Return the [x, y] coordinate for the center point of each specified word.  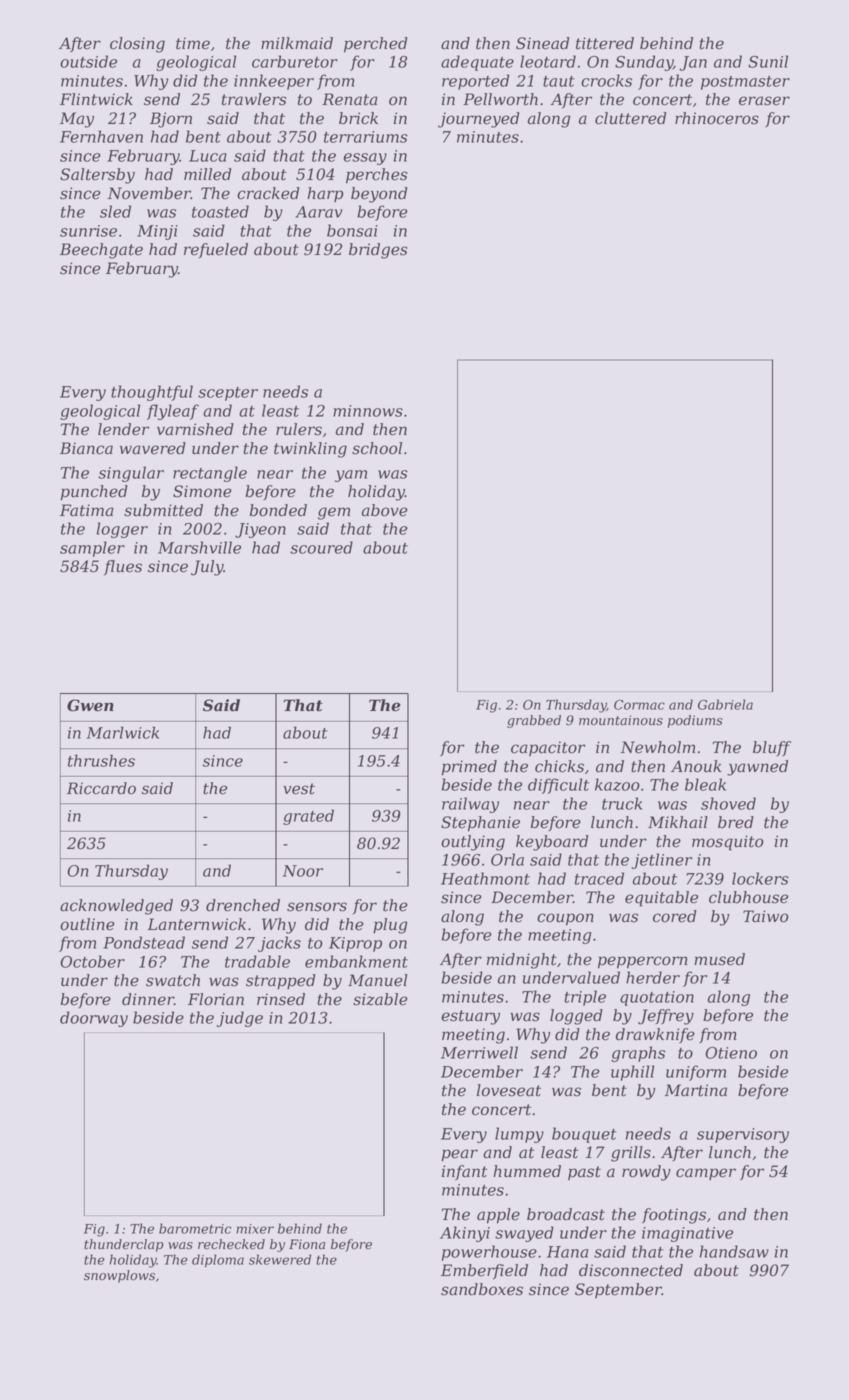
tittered [605, 43]
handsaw [734, 1251]
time [193, 43]
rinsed [281, 999]
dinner [148, 999]
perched [376, 45]
